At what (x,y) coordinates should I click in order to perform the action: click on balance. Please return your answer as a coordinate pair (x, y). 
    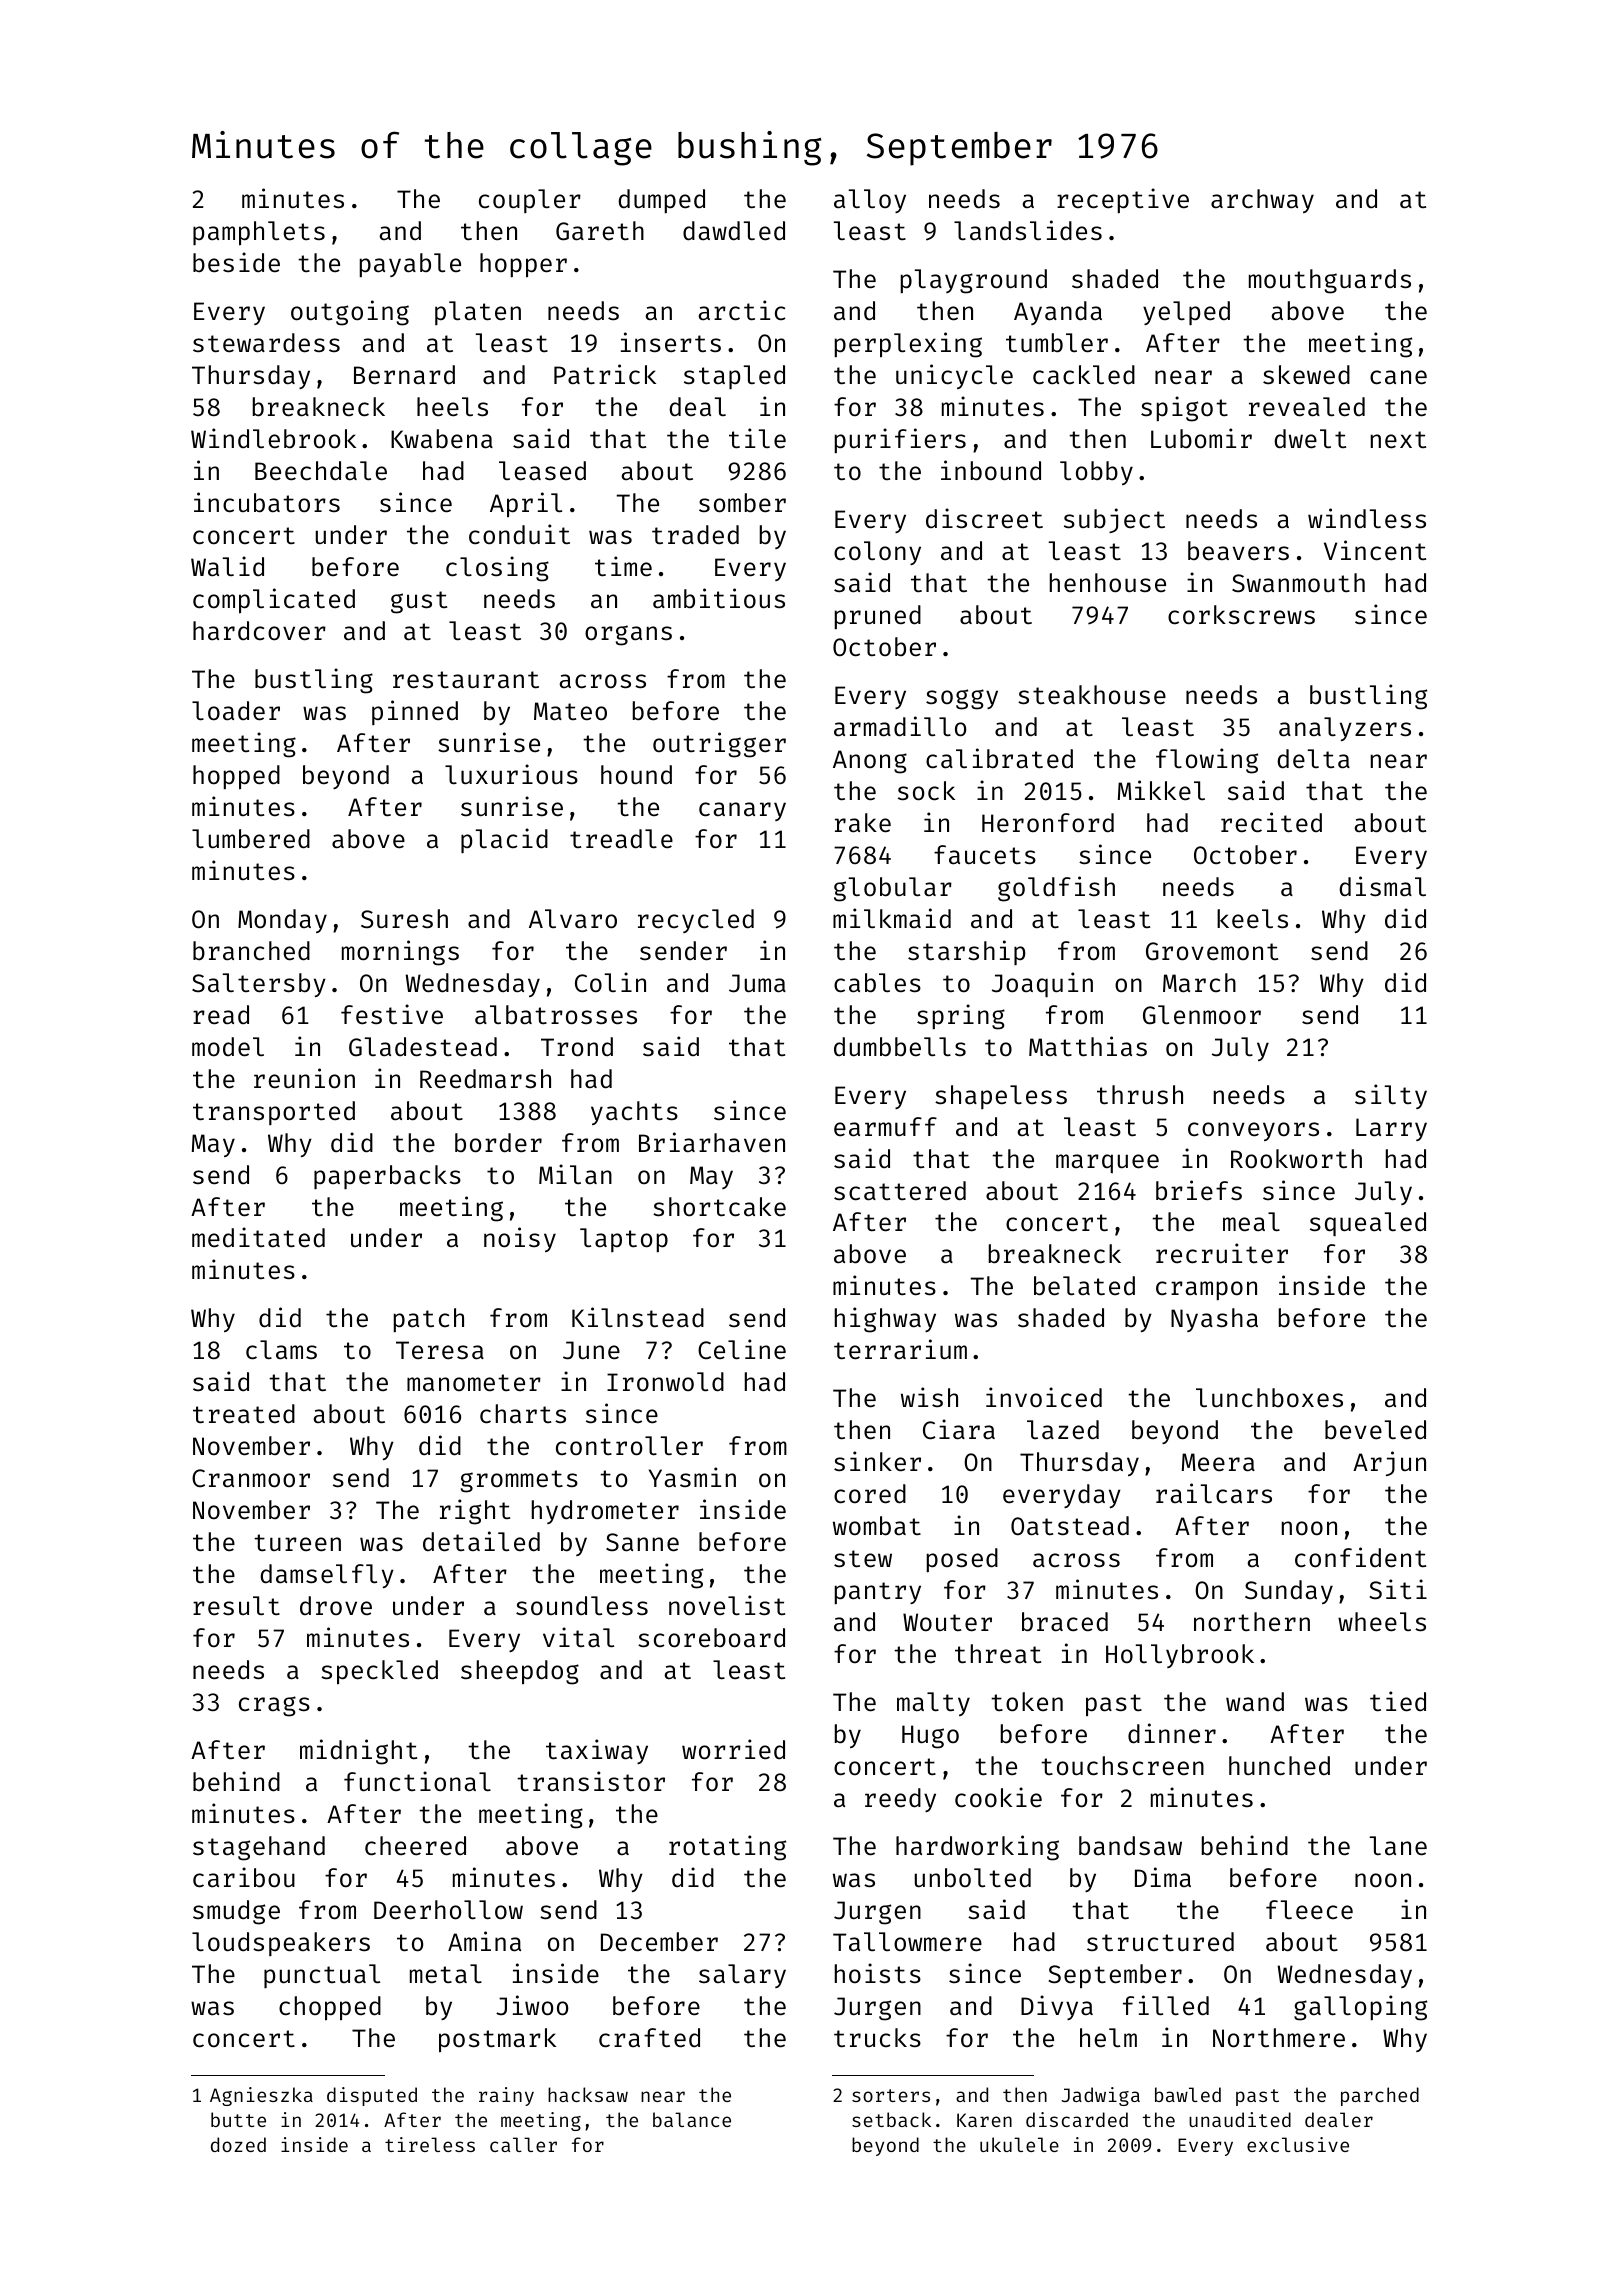
    Looking at the image, I should click on (692, 2119).
